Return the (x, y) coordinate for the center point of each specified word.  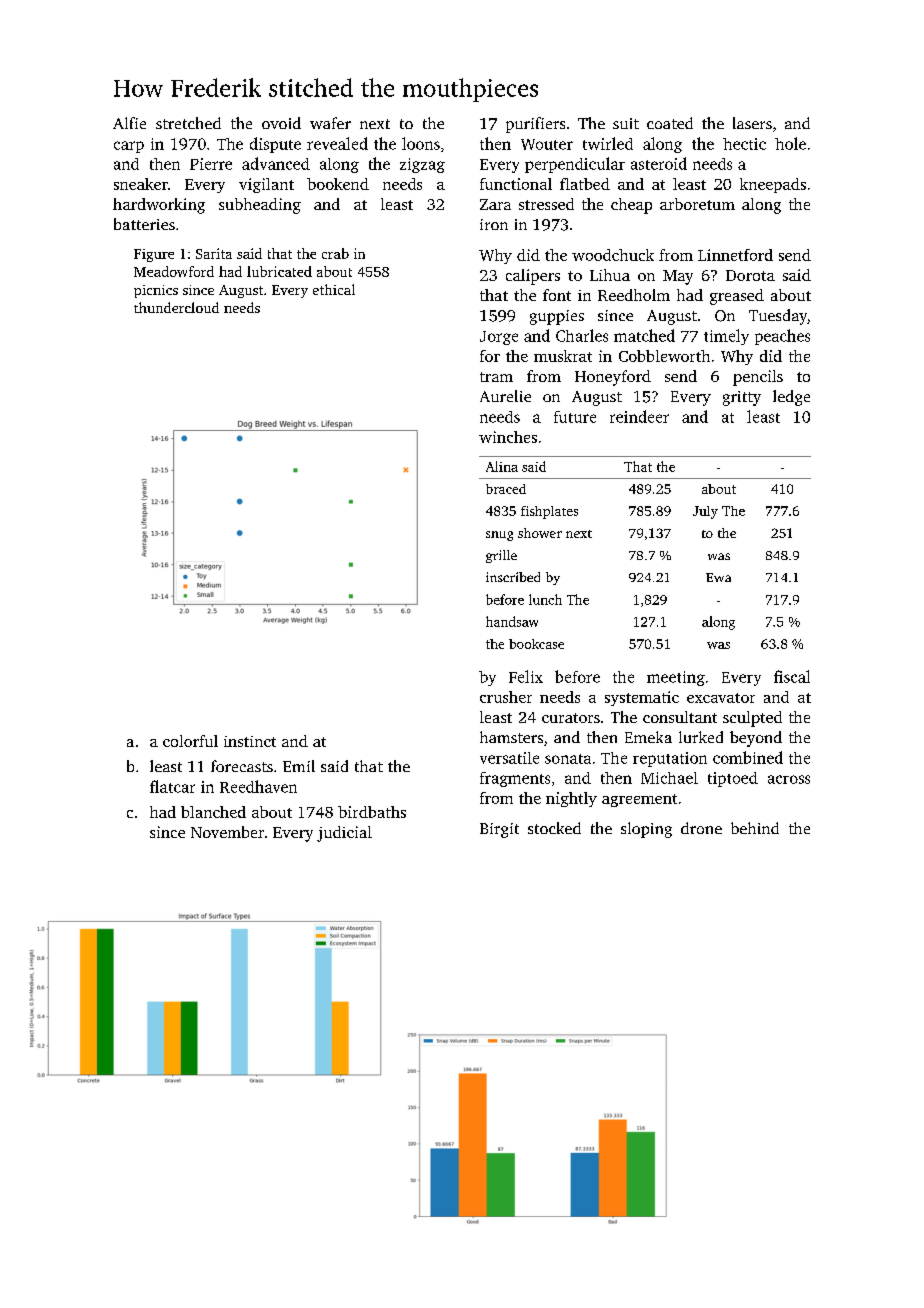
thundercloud (176, 307)
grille (501, 556)
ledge (791, 398)
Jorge (499, 338)
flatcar (172, 786)
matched (644, 335)
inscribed (513, 577)
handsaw (512, 621)
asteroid (659, 163)
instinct (250, 741)
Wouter (547, 144)
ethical (334, 289)
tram (496, 377)
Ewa (718, 577)
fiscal (792, 676)
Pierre (211, 164)
